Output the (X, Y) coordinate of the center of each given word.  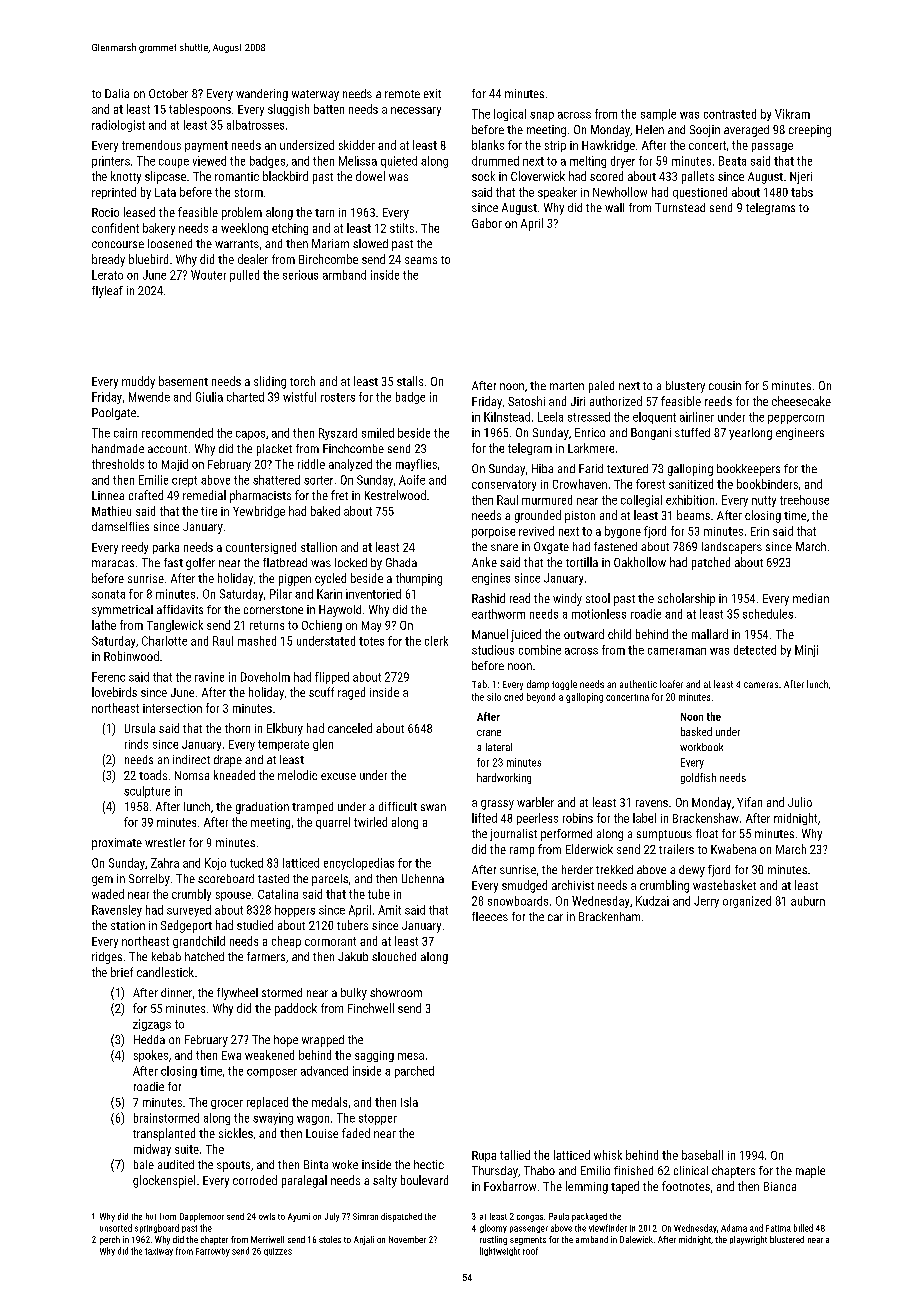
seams (421, 260)
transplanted (164, 1134)
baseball (702, 1155)
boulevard (424, 1180)
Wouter (208, 275)
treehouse (804, 500)
